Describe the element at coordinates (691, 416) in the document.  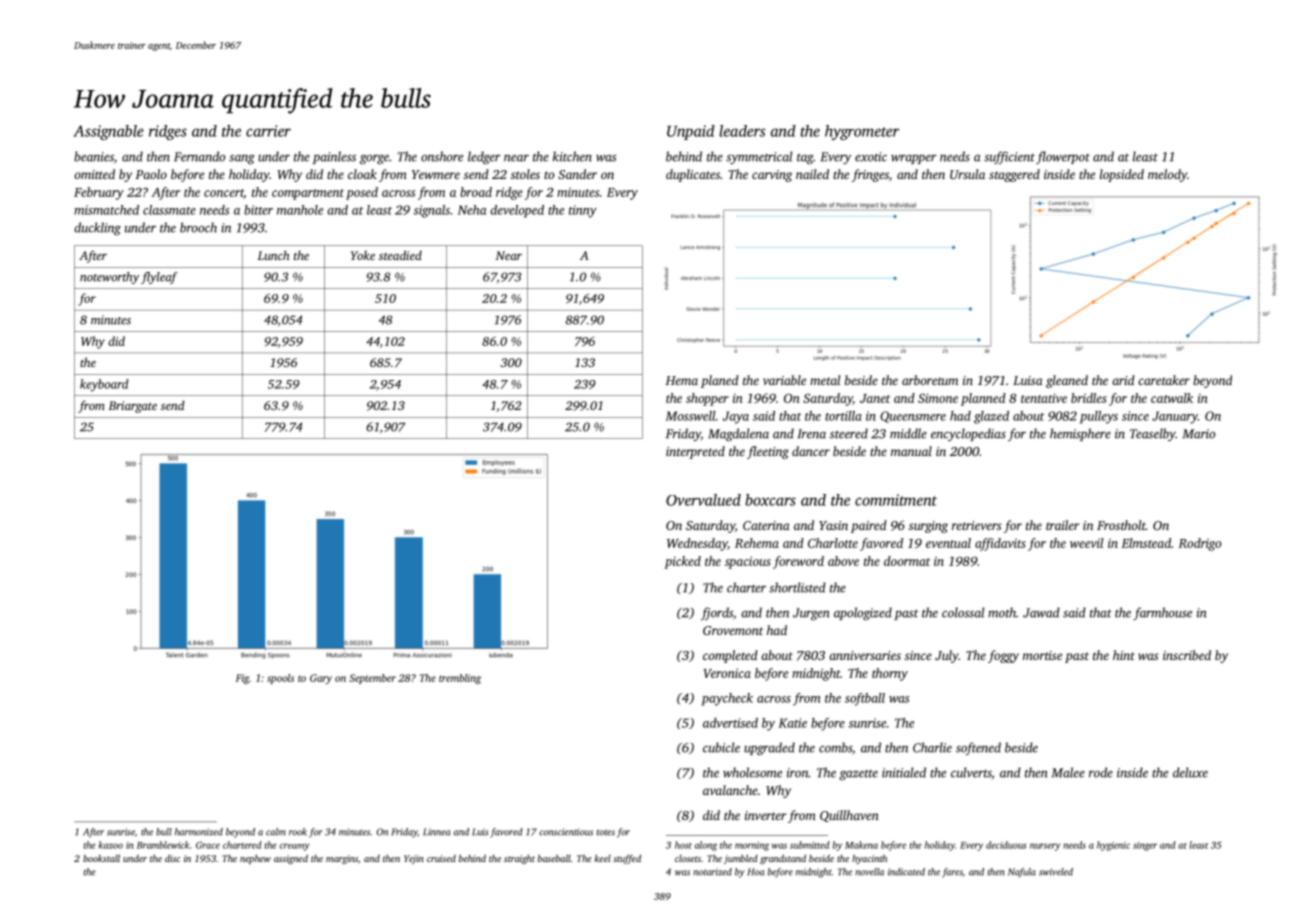
I see `Mosswell` at that location.
